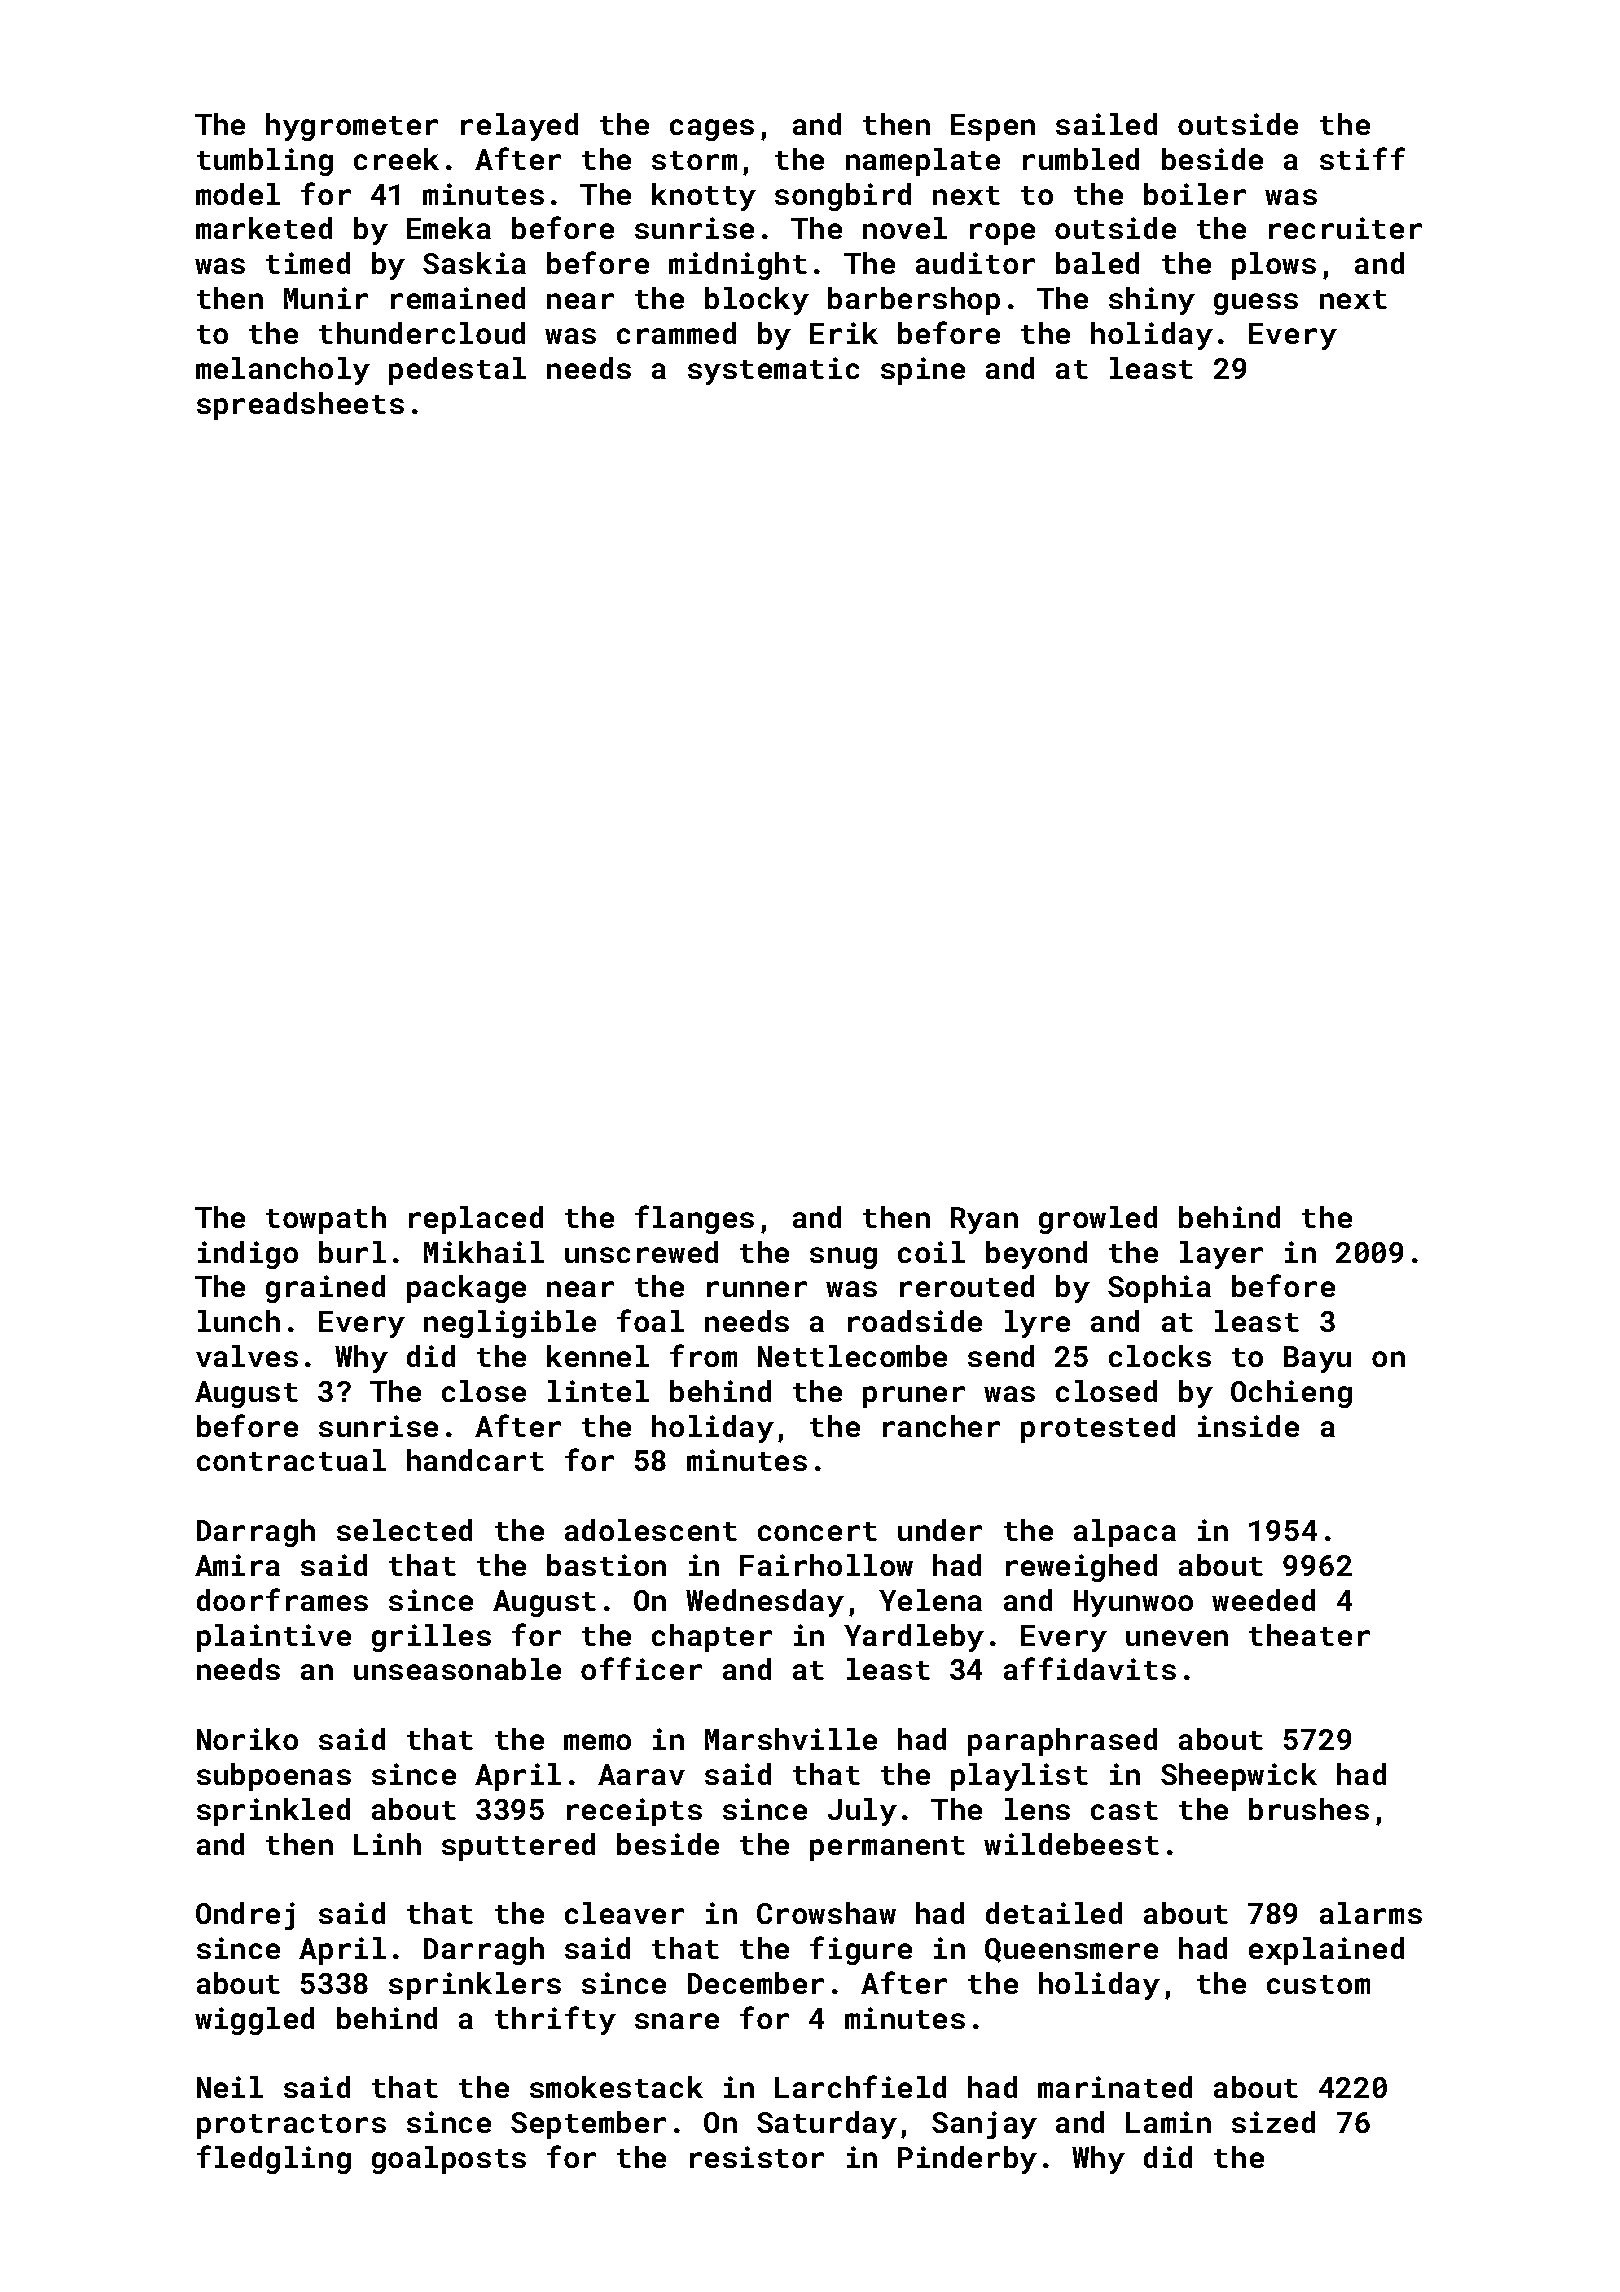  What do you see at coordinates (291, 1460) in the image?
I see `contractual` at bounding box center [291, 1460].
